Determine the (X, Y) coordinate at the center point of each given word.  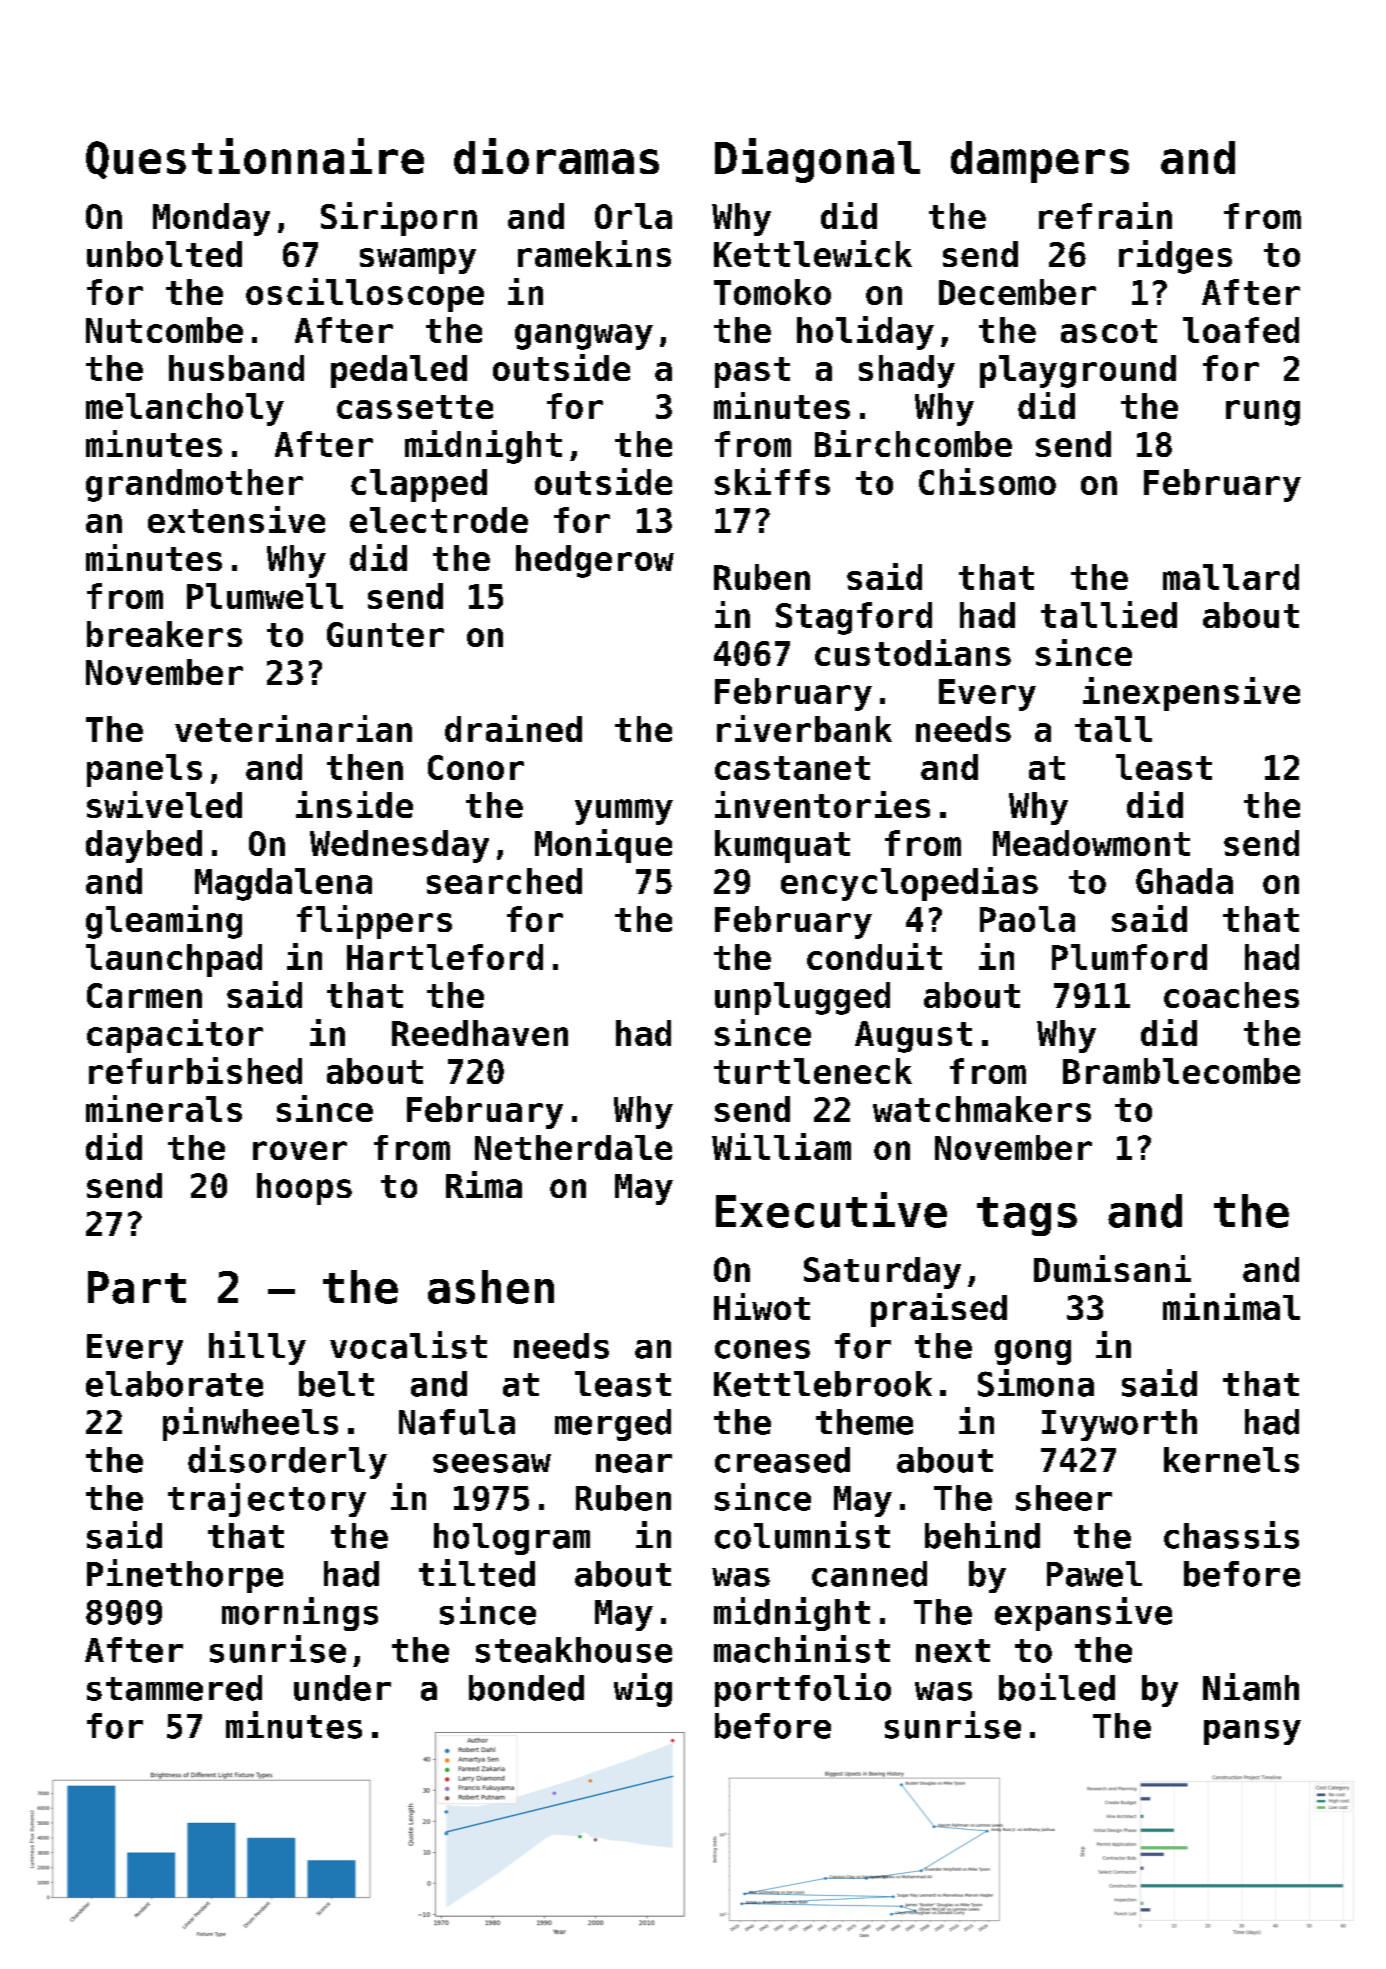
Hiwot (762, 1306)
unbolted (164, 254)
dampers (1040, 162)
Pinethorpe (185, 1576)
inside (354, 804)
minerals (164, 1108)
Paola (1027, 919)
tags (1027, 1216)
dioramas (556, 156)
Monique (603, 846)
